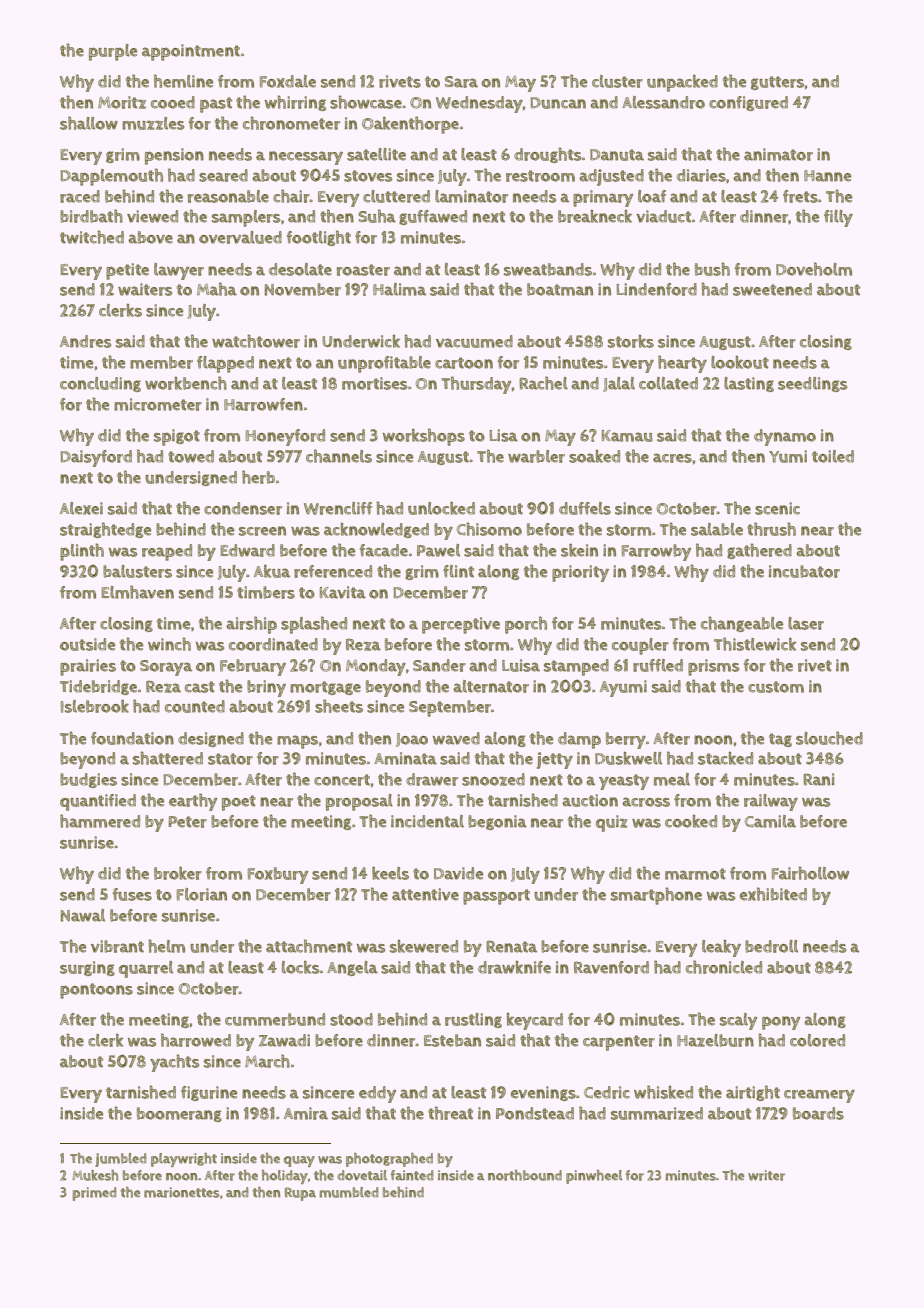 This screenshot has height=1308, width=924. What do you see at coordinates (96, 991) in the screenshot?
I see `pontoons` at bounding box center [96, 991].
